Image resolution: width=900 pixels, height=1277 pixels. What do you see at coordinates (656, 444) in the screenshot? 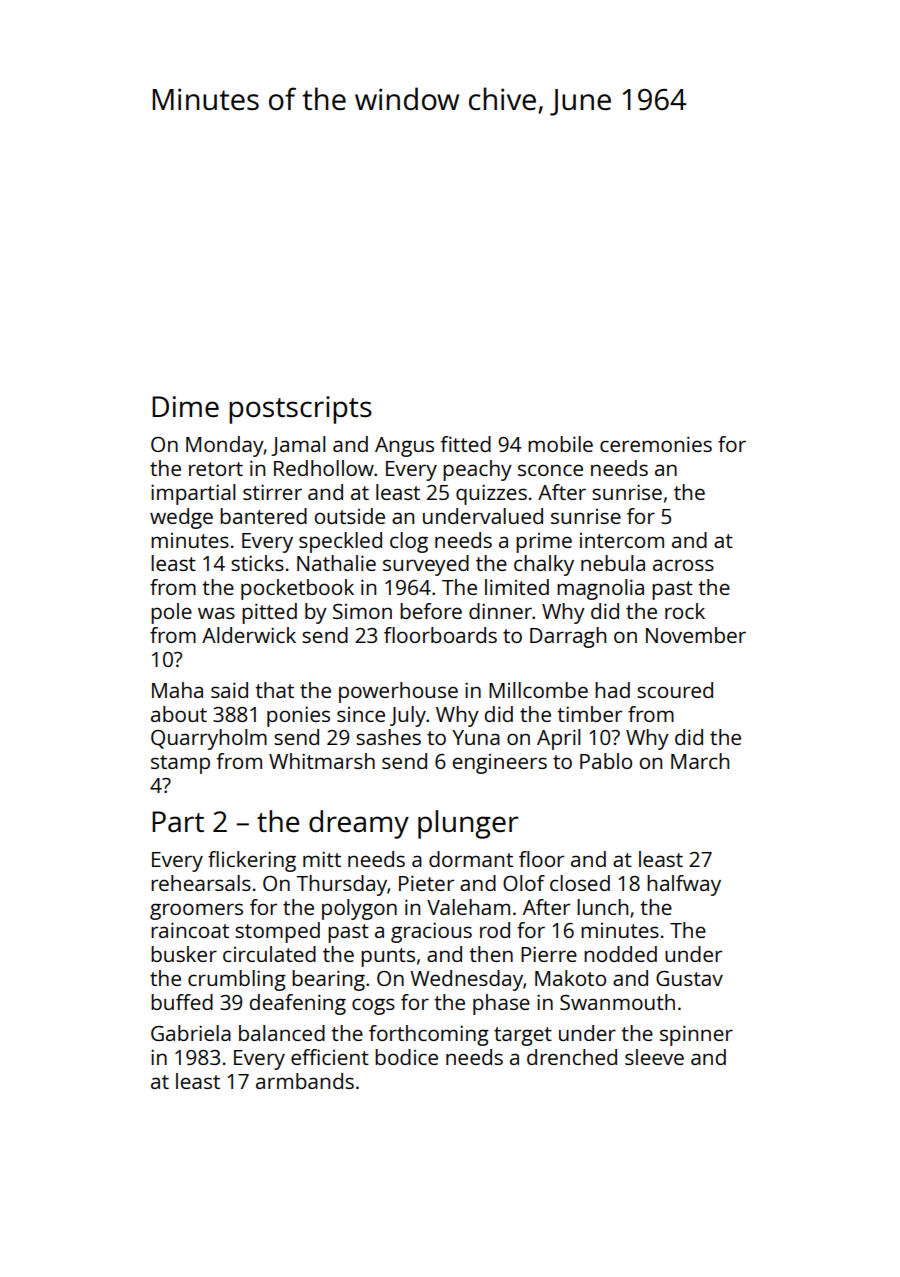
I see `ceremonies` at bounding box center [656, 444].
